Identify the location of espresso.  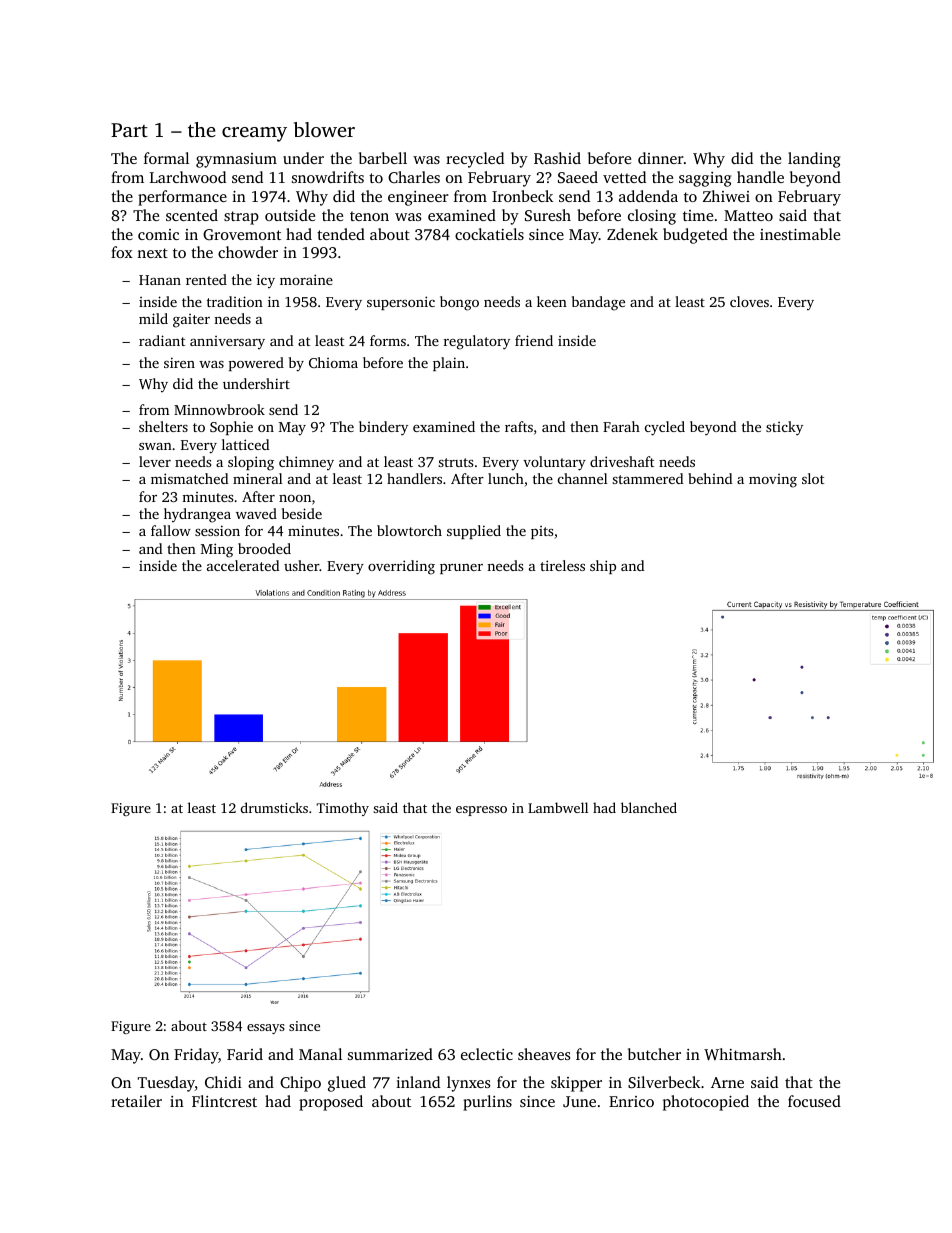
(481, 811).
